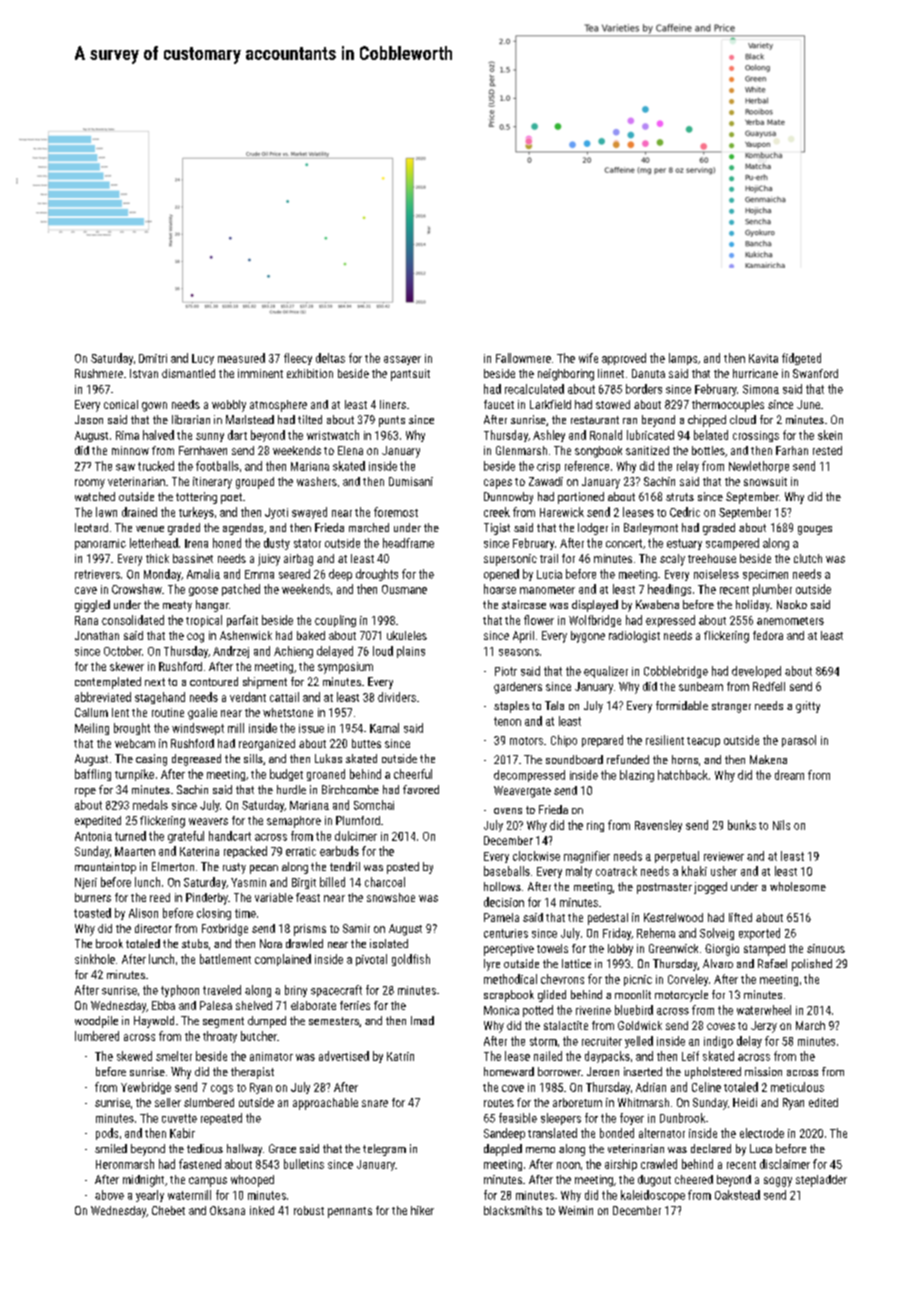 Image resolution: width=924 pixels, height=1308 pixels. I want to click on leotard, so click(91, 527).
